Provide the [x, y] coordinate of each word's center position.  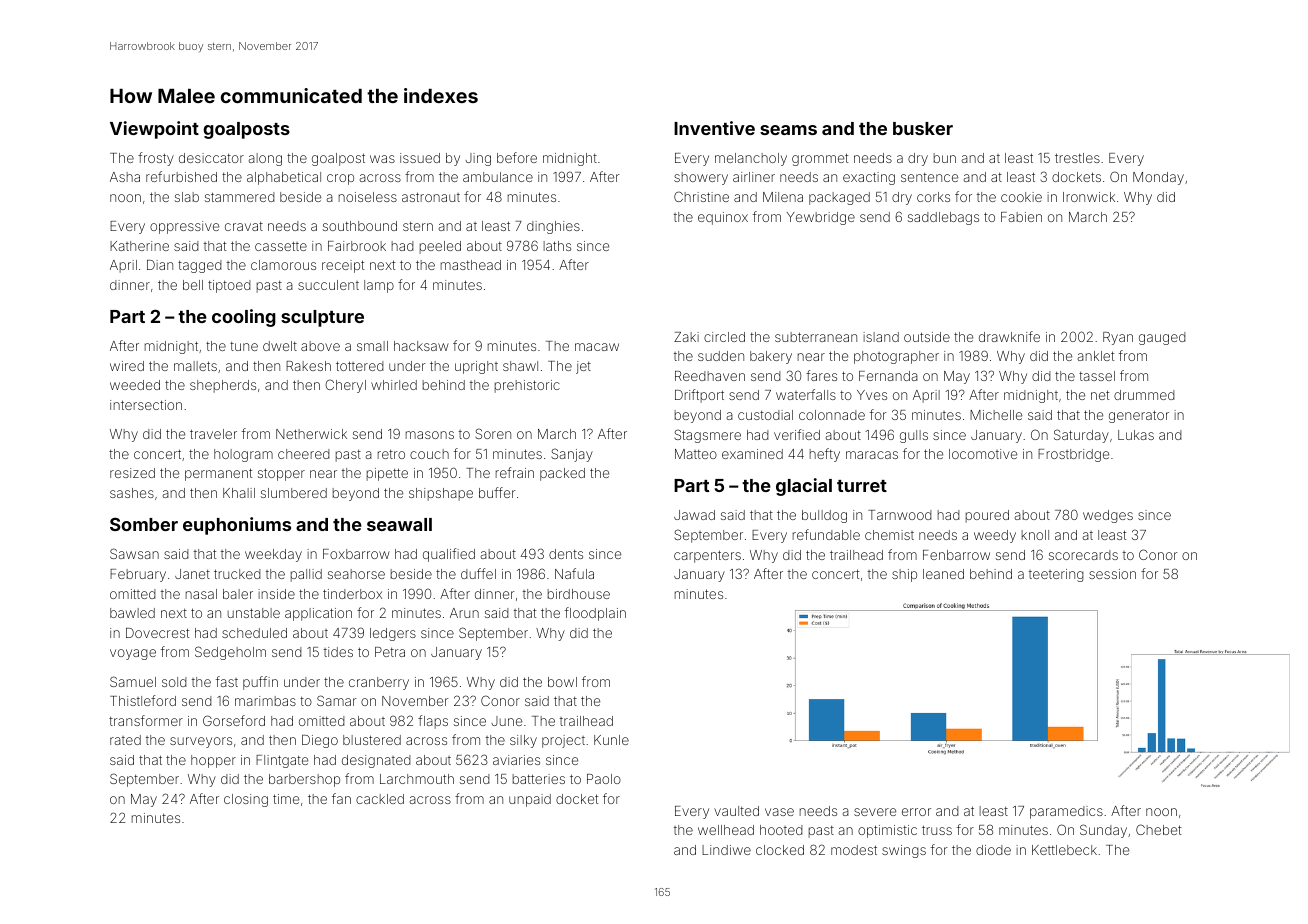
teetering [1056, 575]
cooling [244, 318]
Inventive [714, 128]
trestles [1077, 158]
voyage [133, 654]
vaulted [736, 811]
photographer [896, 357]
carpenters [707, 556]
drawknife [1009, 336]
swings [904, 851]
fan [341, 798]
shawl [520, 366]
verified [797, 434]
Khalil [239, 493]
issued [420, 158]
